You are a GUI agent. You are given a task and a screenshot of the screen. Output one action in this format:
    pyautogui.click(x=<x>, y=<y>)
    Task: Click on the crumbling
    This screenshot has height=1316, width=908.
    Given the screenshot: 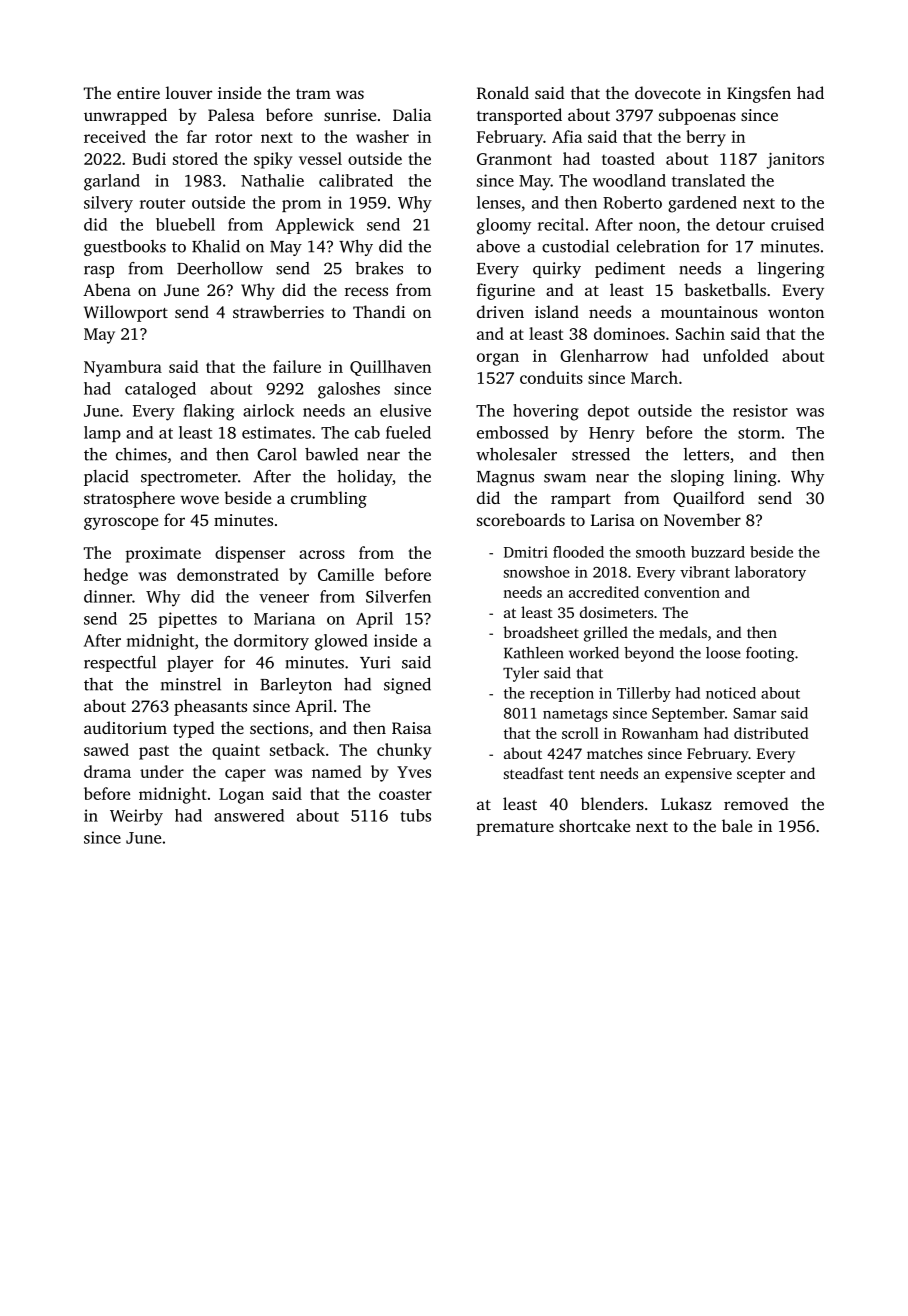 What is the action you would take?
    pyautogui.click(x=329, y=499)
